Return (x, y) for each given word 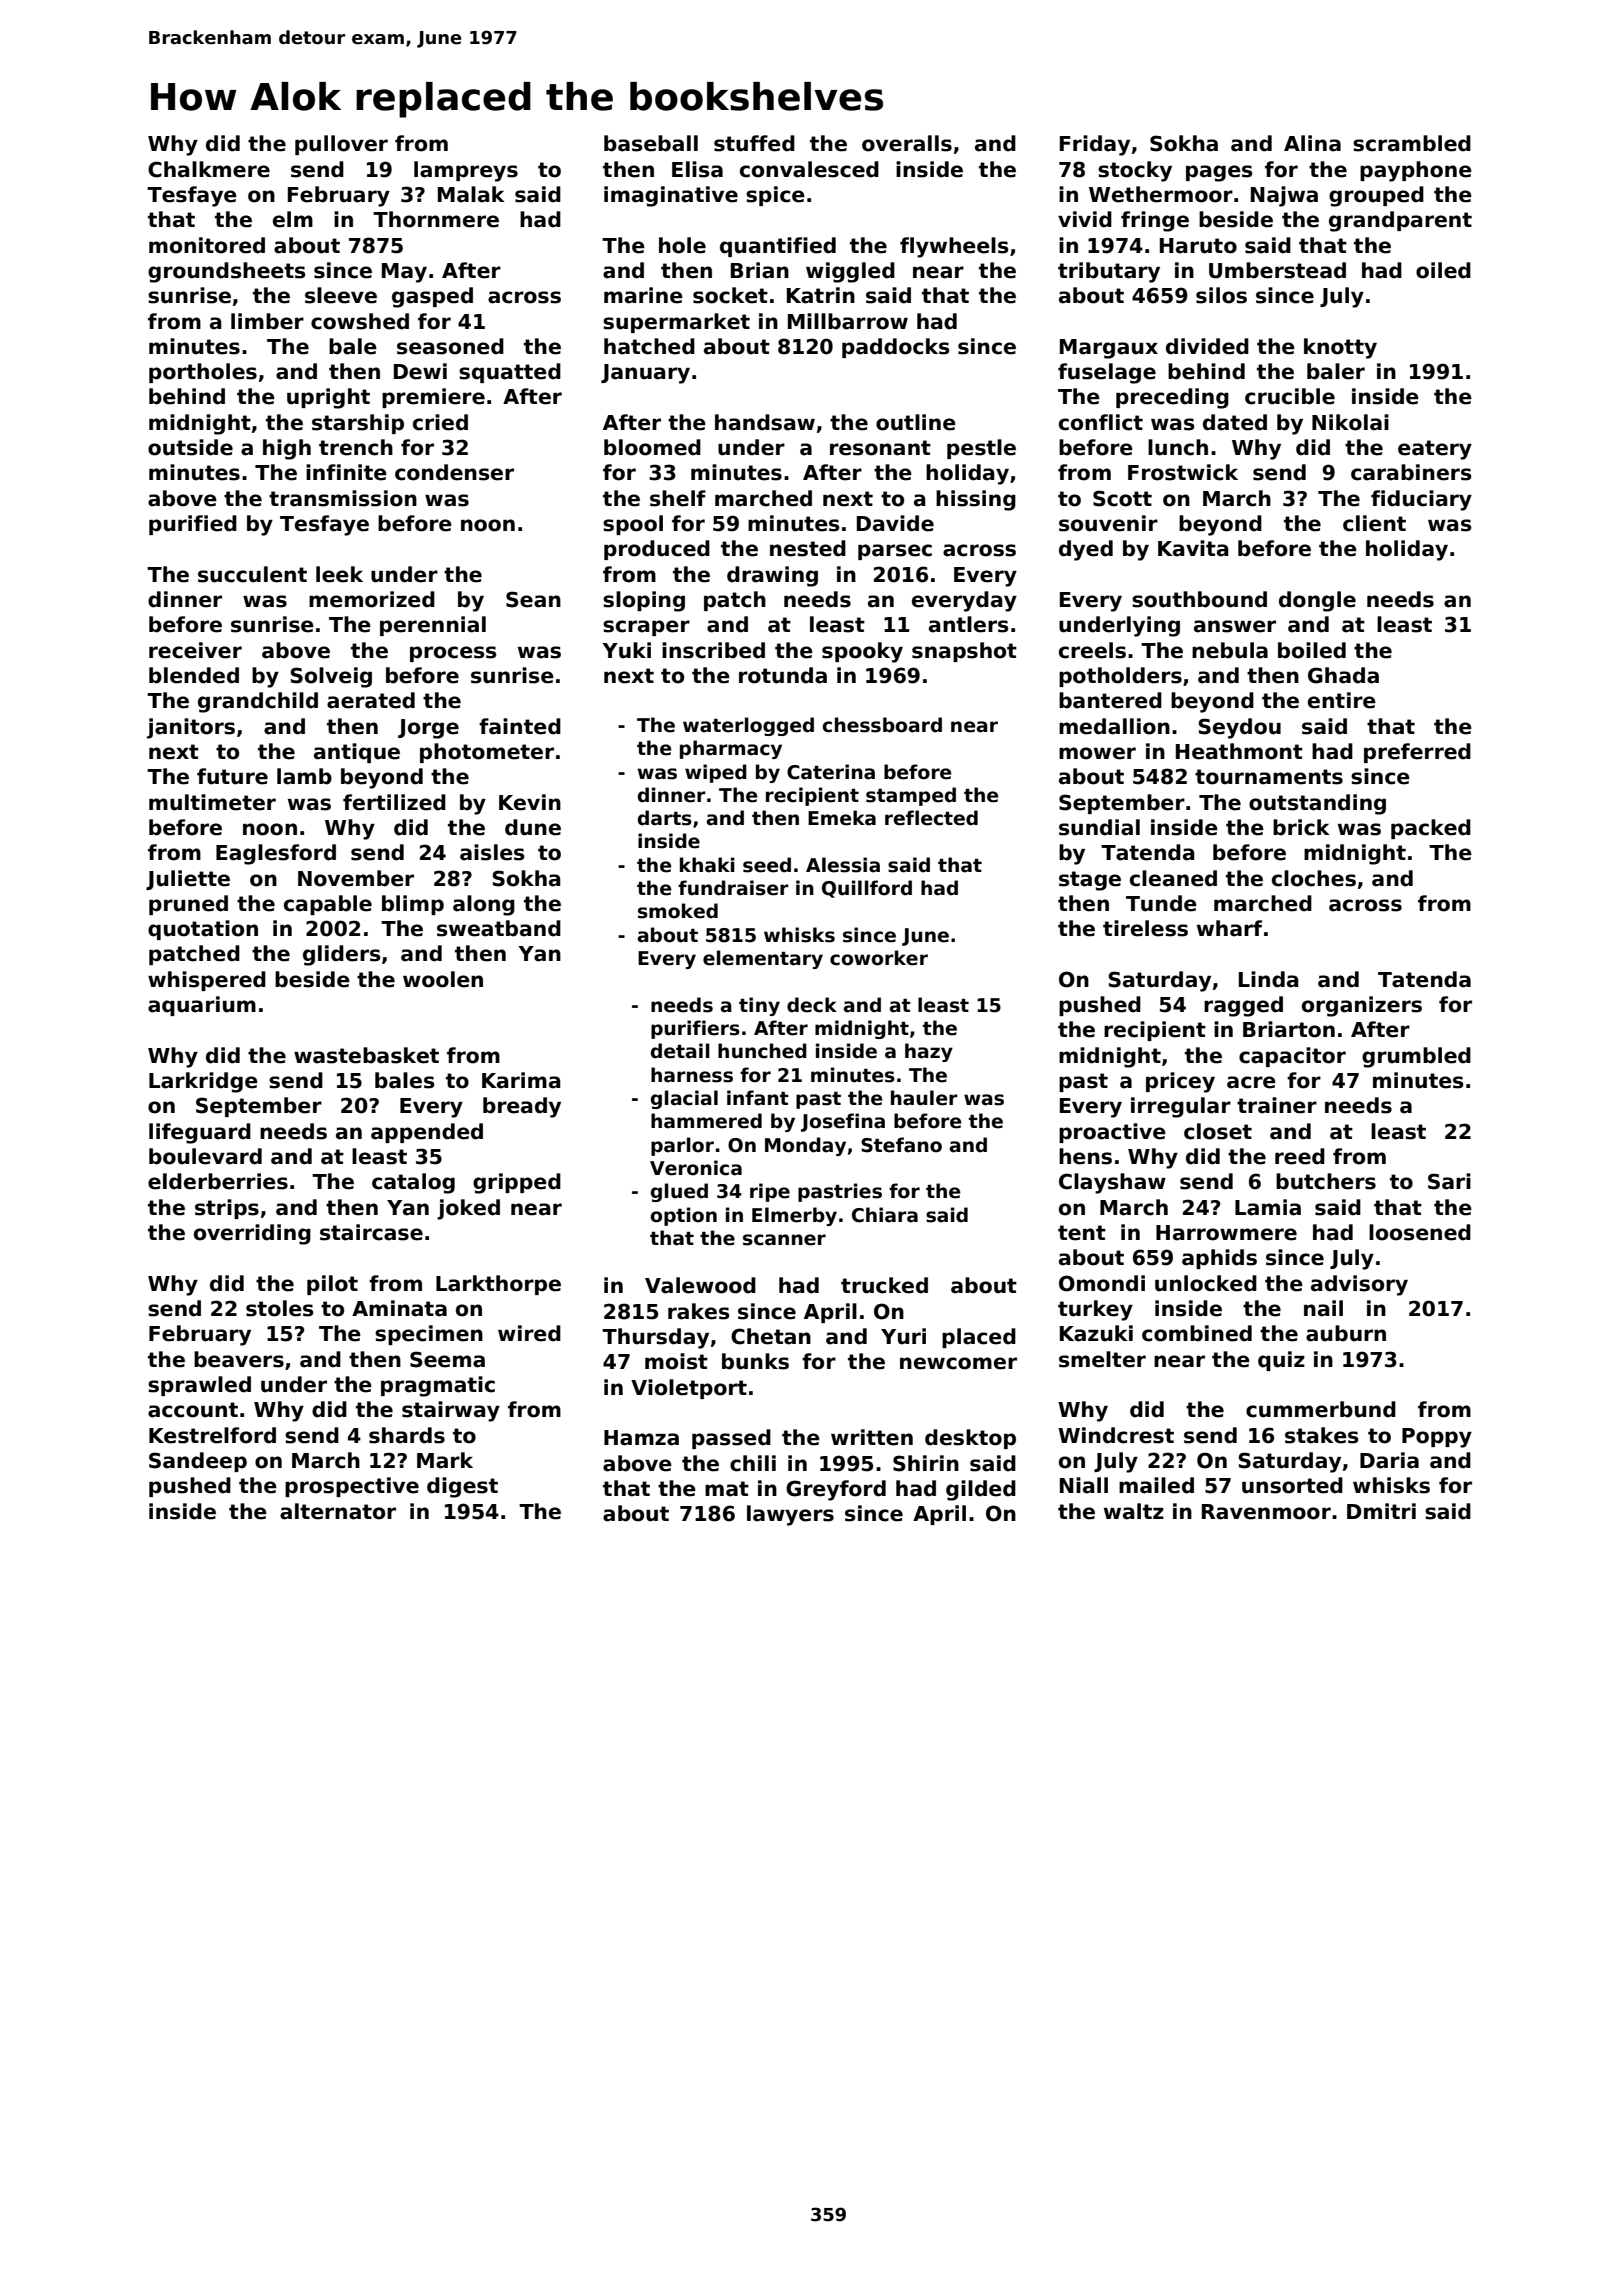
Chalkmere (209, 169)
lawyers (790, 1515)
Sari (1449, 1181)
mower (1097, 753)
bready (522, 1107)
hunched (762, 1051)
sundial (1099, 827)
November (356, 878)
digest (462, 1487)
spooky (862, 652)
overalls (907, 143)
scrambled (1412, 143)
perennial (433, 626)
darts (665, 818)
